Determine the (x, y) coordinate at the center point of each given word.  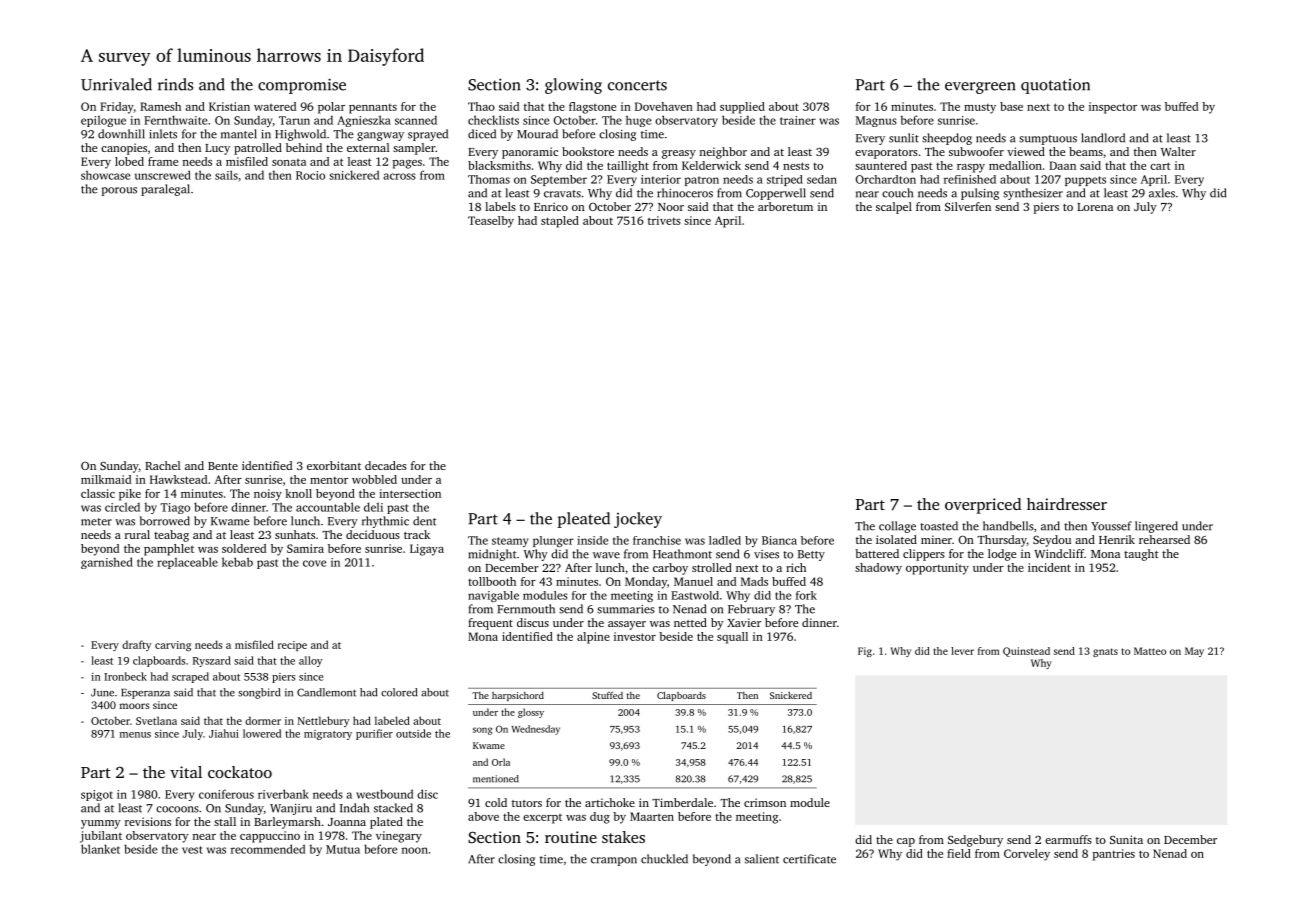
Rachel (162, 465)
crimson (765, 802)
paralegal (165, 190)
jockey (638, 520)
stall (225, 821)
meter (96, 522)
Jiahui (224, 733)
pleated (583, 520)
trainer (798, 120)
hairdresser (1067, 504)
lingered (1156, 527)
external (368, 147)
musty (980, 109)
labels (500, 206)
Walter (1178, 151)
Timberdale (682, 802)
